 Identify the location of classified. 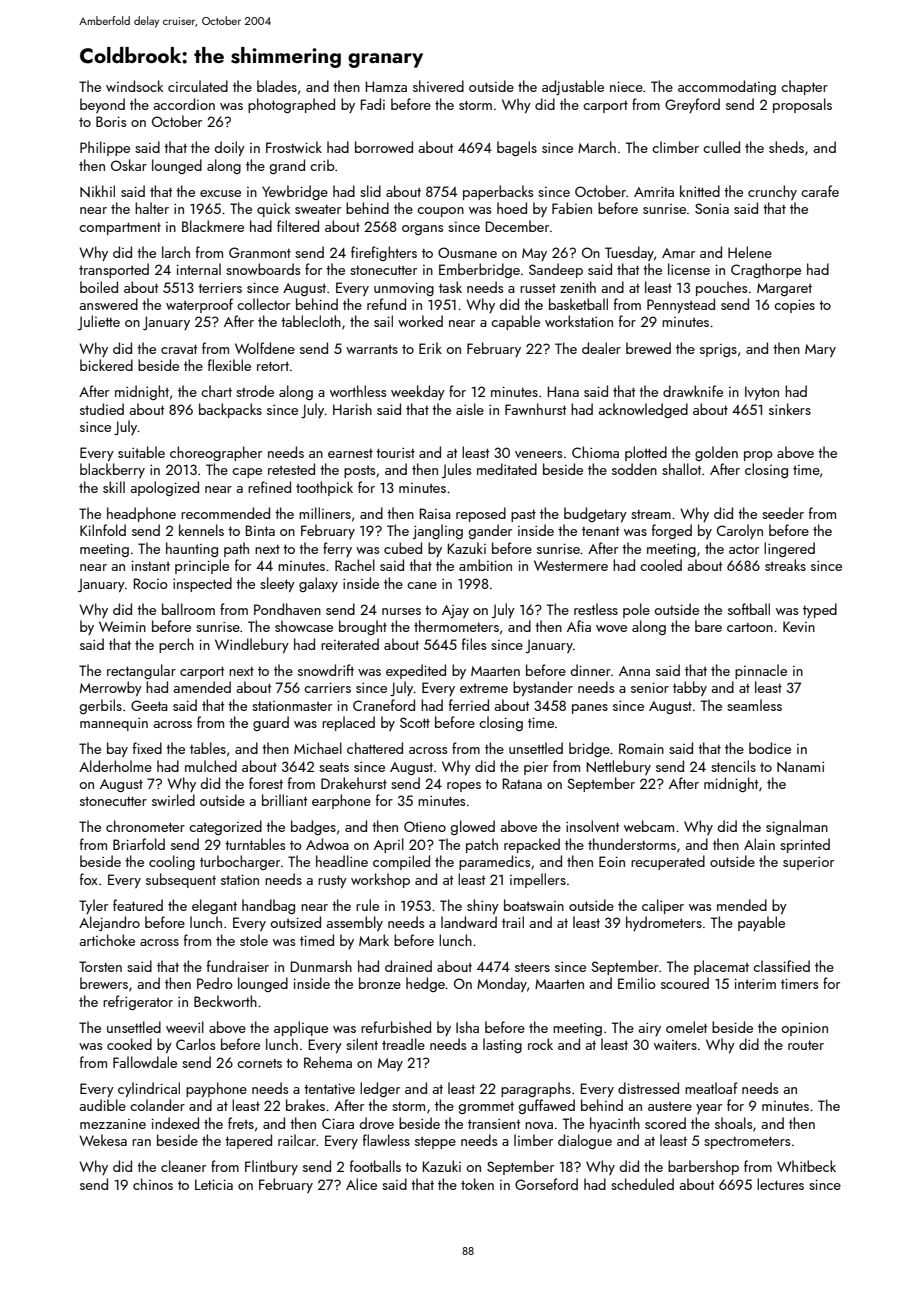
(781, 966).
